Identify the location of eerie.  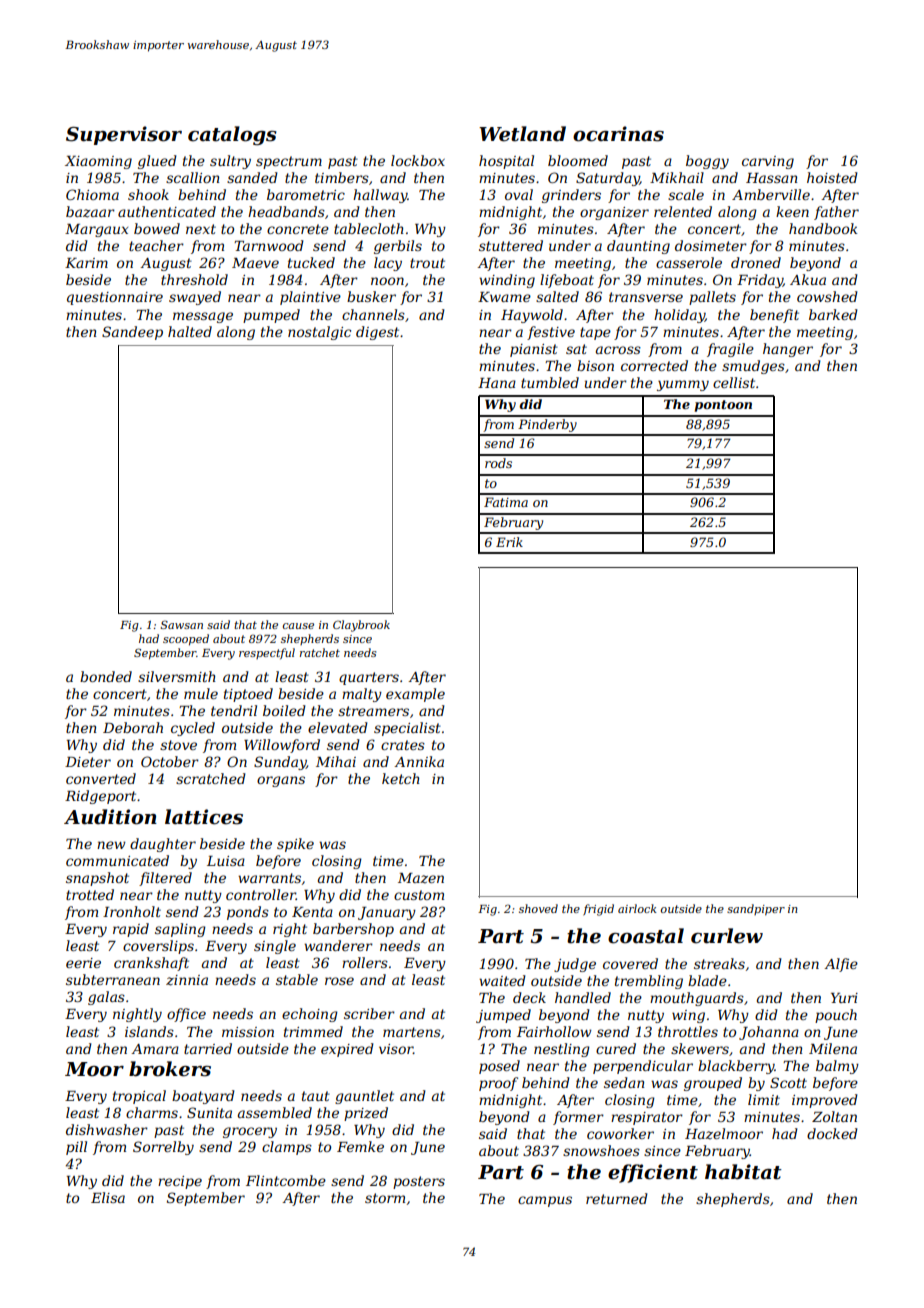
(83, 963).
